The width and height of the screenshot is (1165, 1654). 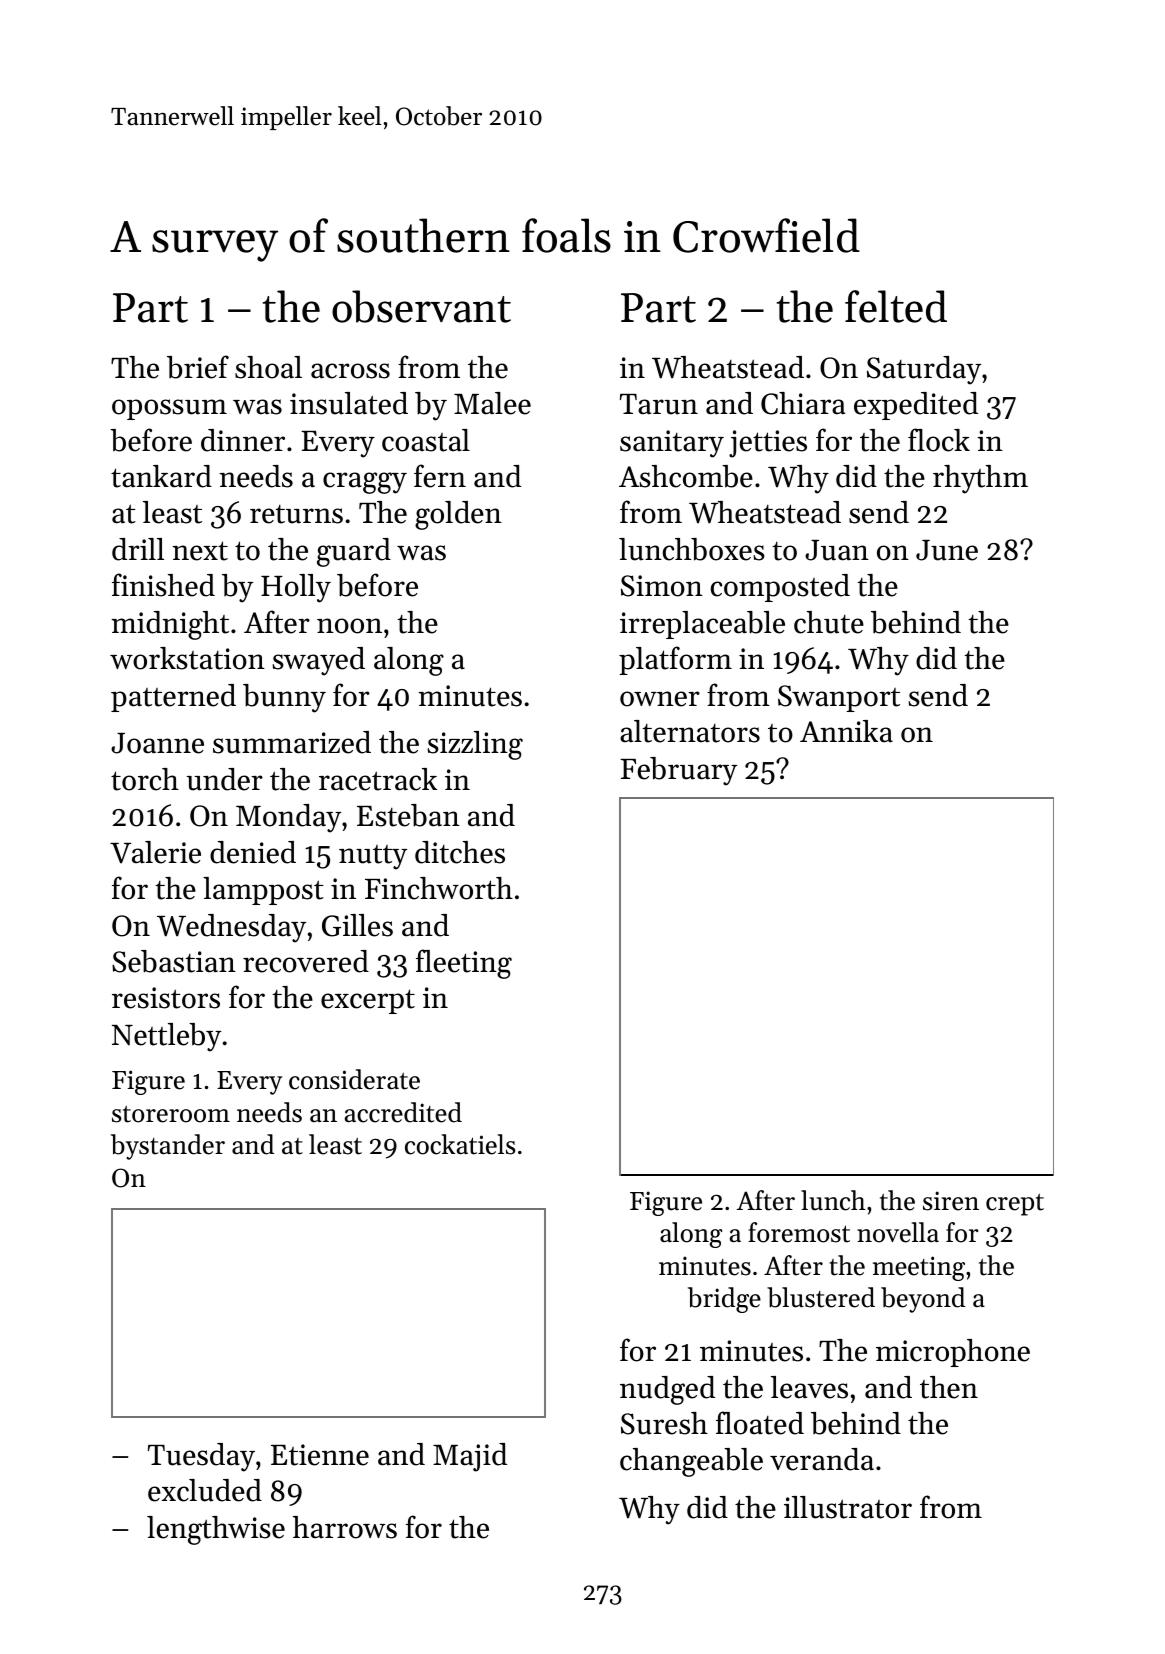 What do you see at coordinates (460, 1144) in the screenshot?
I see `cockatiels` at bounding box center [460, 1144].
